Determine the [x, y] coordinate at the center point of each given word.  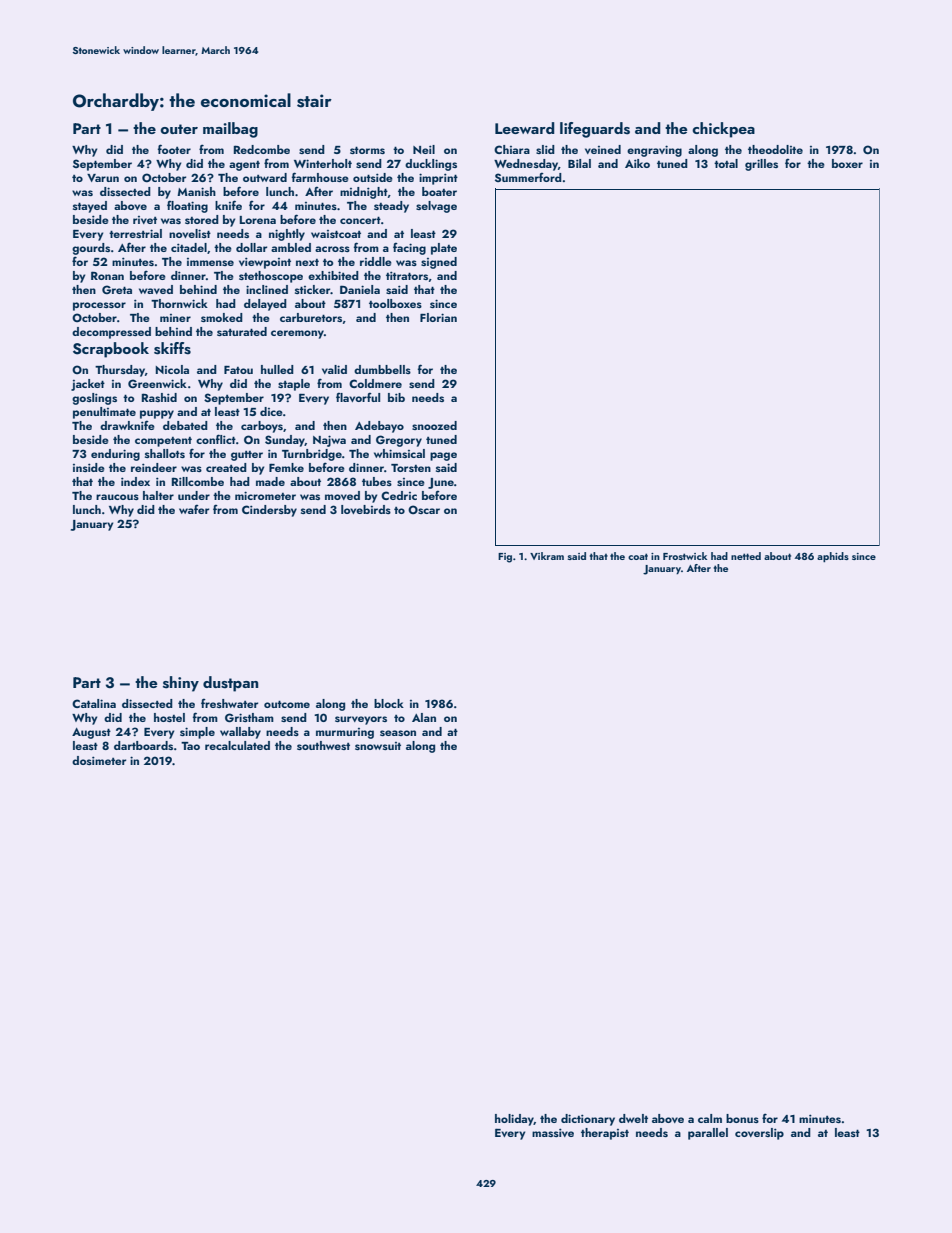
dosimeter [99, 760]
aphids [833, 557]
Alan [424, 717]
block [389, 703]
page [443, 456]
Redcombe [262, 149]
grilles [761, 165]
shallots [165, 453]
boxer [847, 163]
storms [367, 150]
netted [746, 556]
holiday [514, 1120]
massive [553, 1132]
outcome [287, 704]
